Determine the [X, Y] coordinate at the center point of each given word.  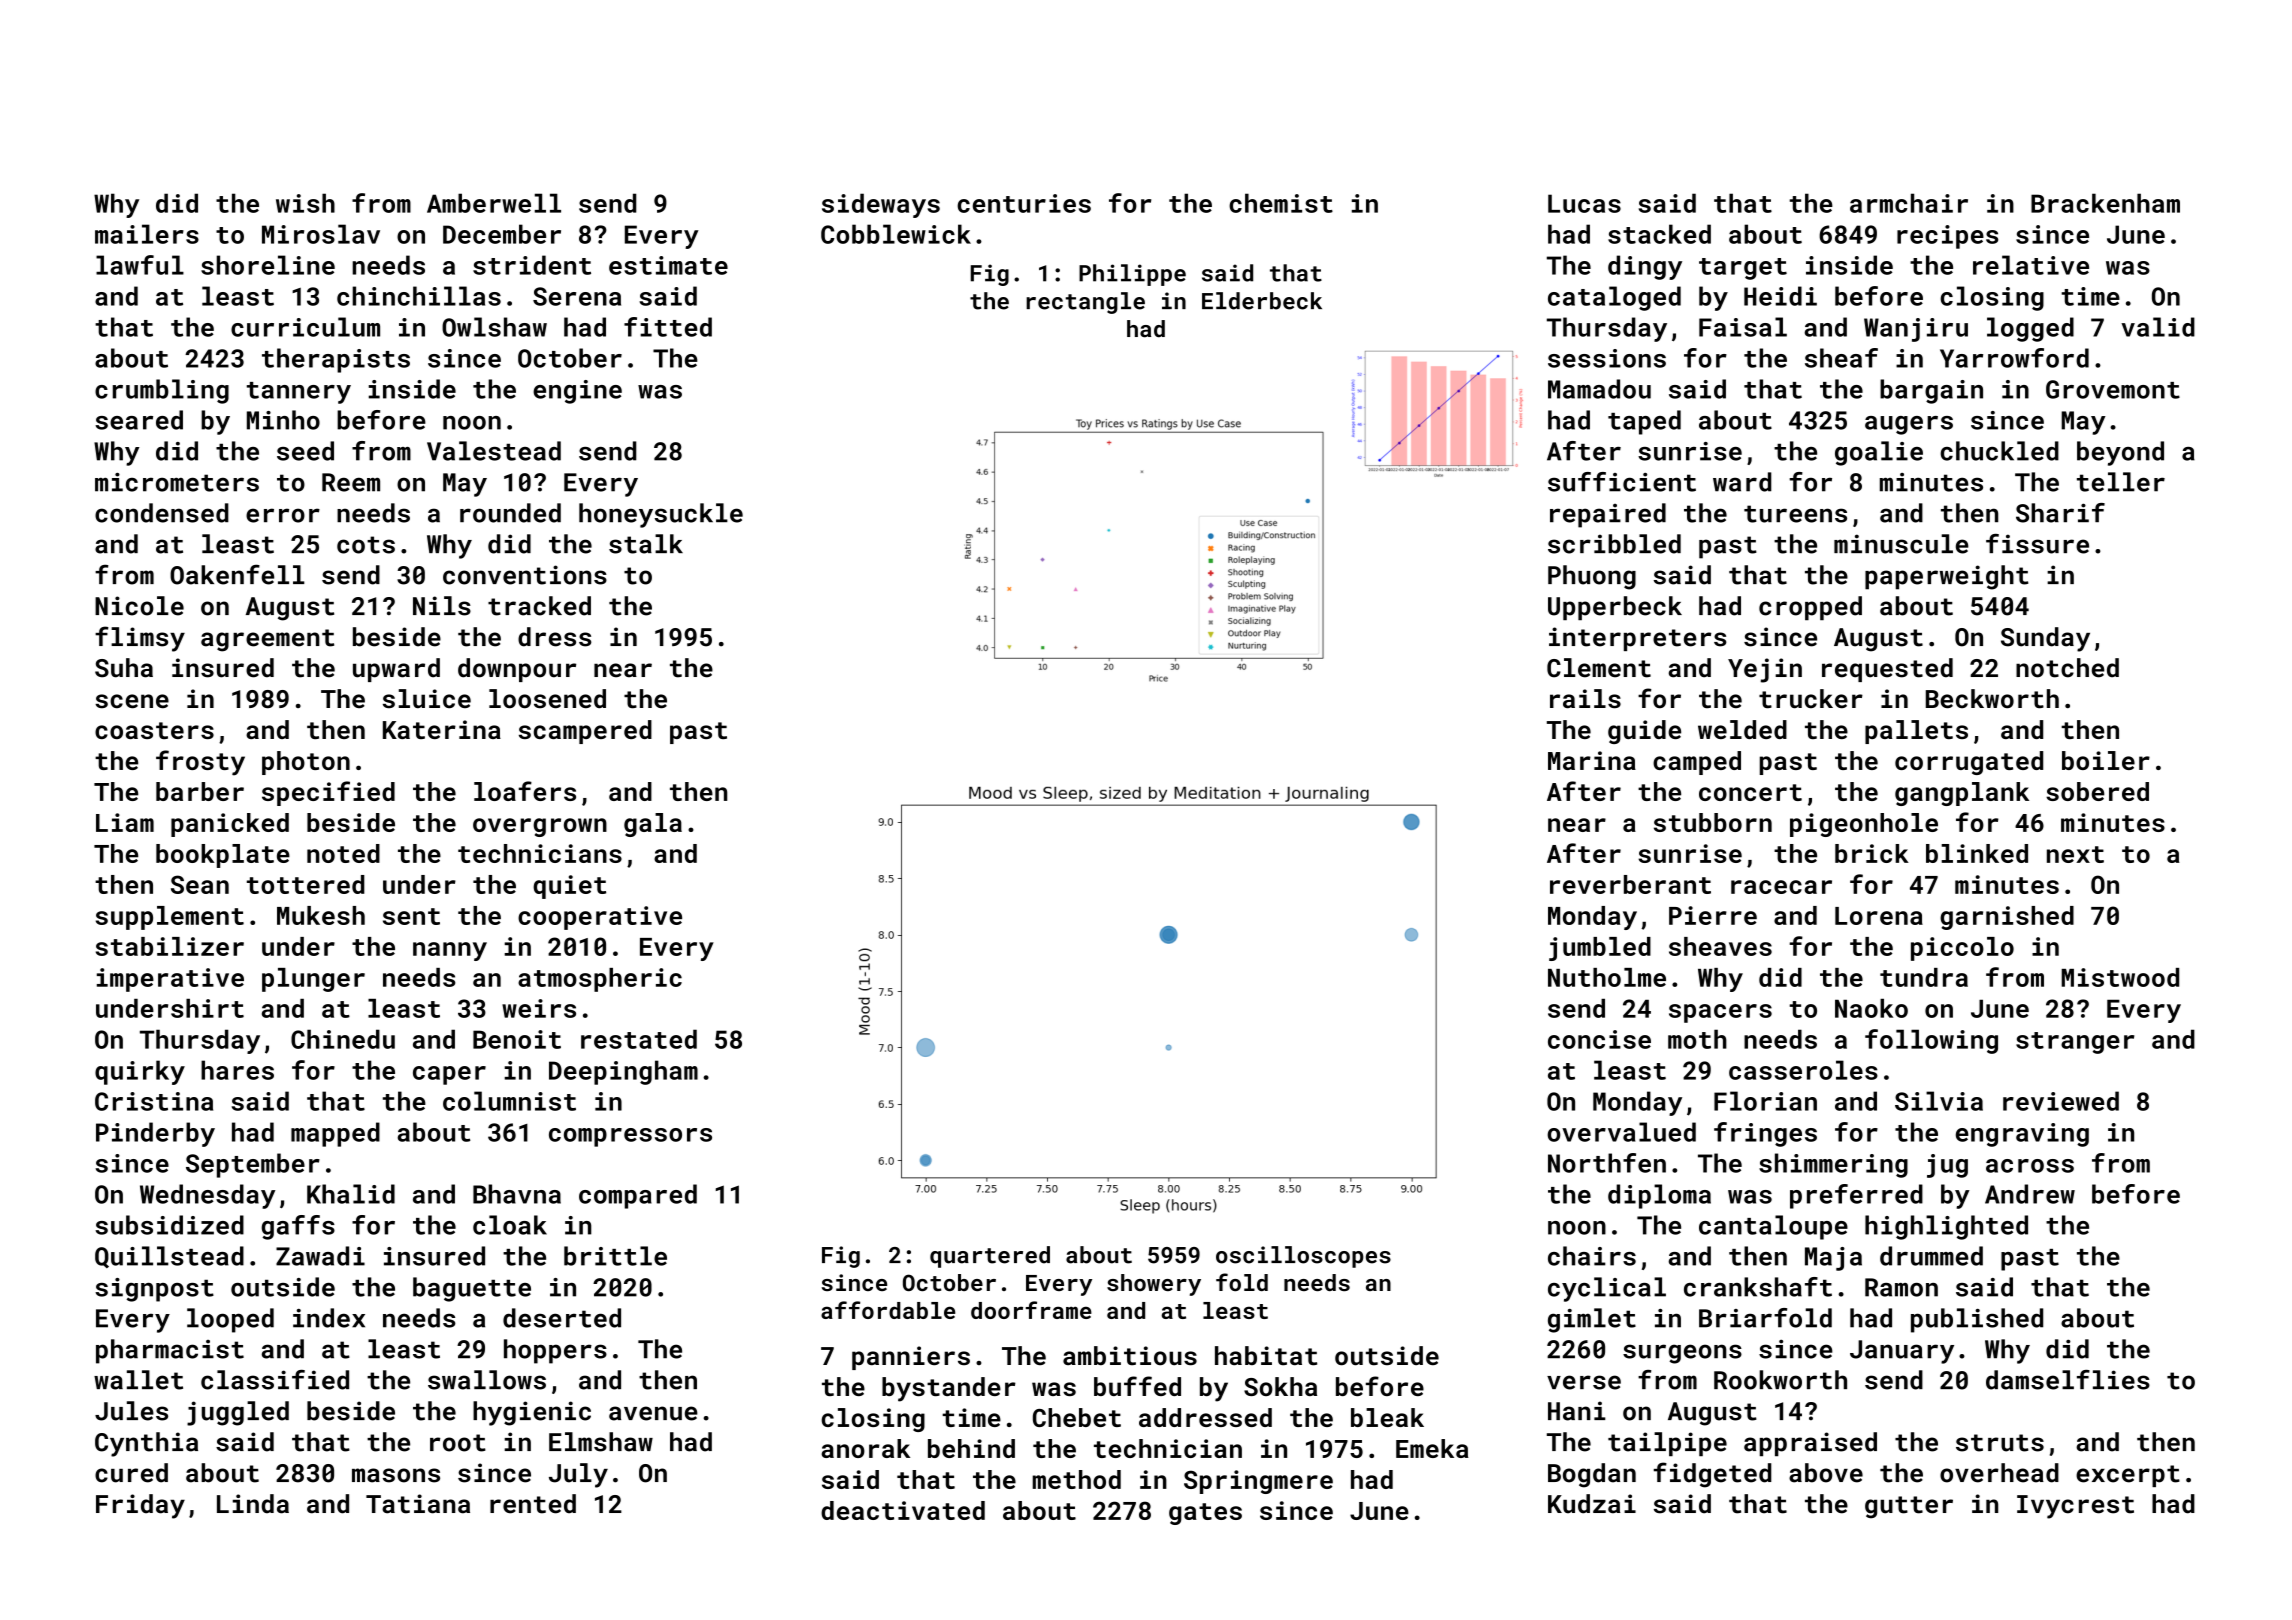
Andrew [2030, 1194]
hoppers [555, 1351]
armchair [1909, 203]
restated [639, 1039]
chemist [1281, 203]
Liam [125, 822]
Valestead [494, 451]
